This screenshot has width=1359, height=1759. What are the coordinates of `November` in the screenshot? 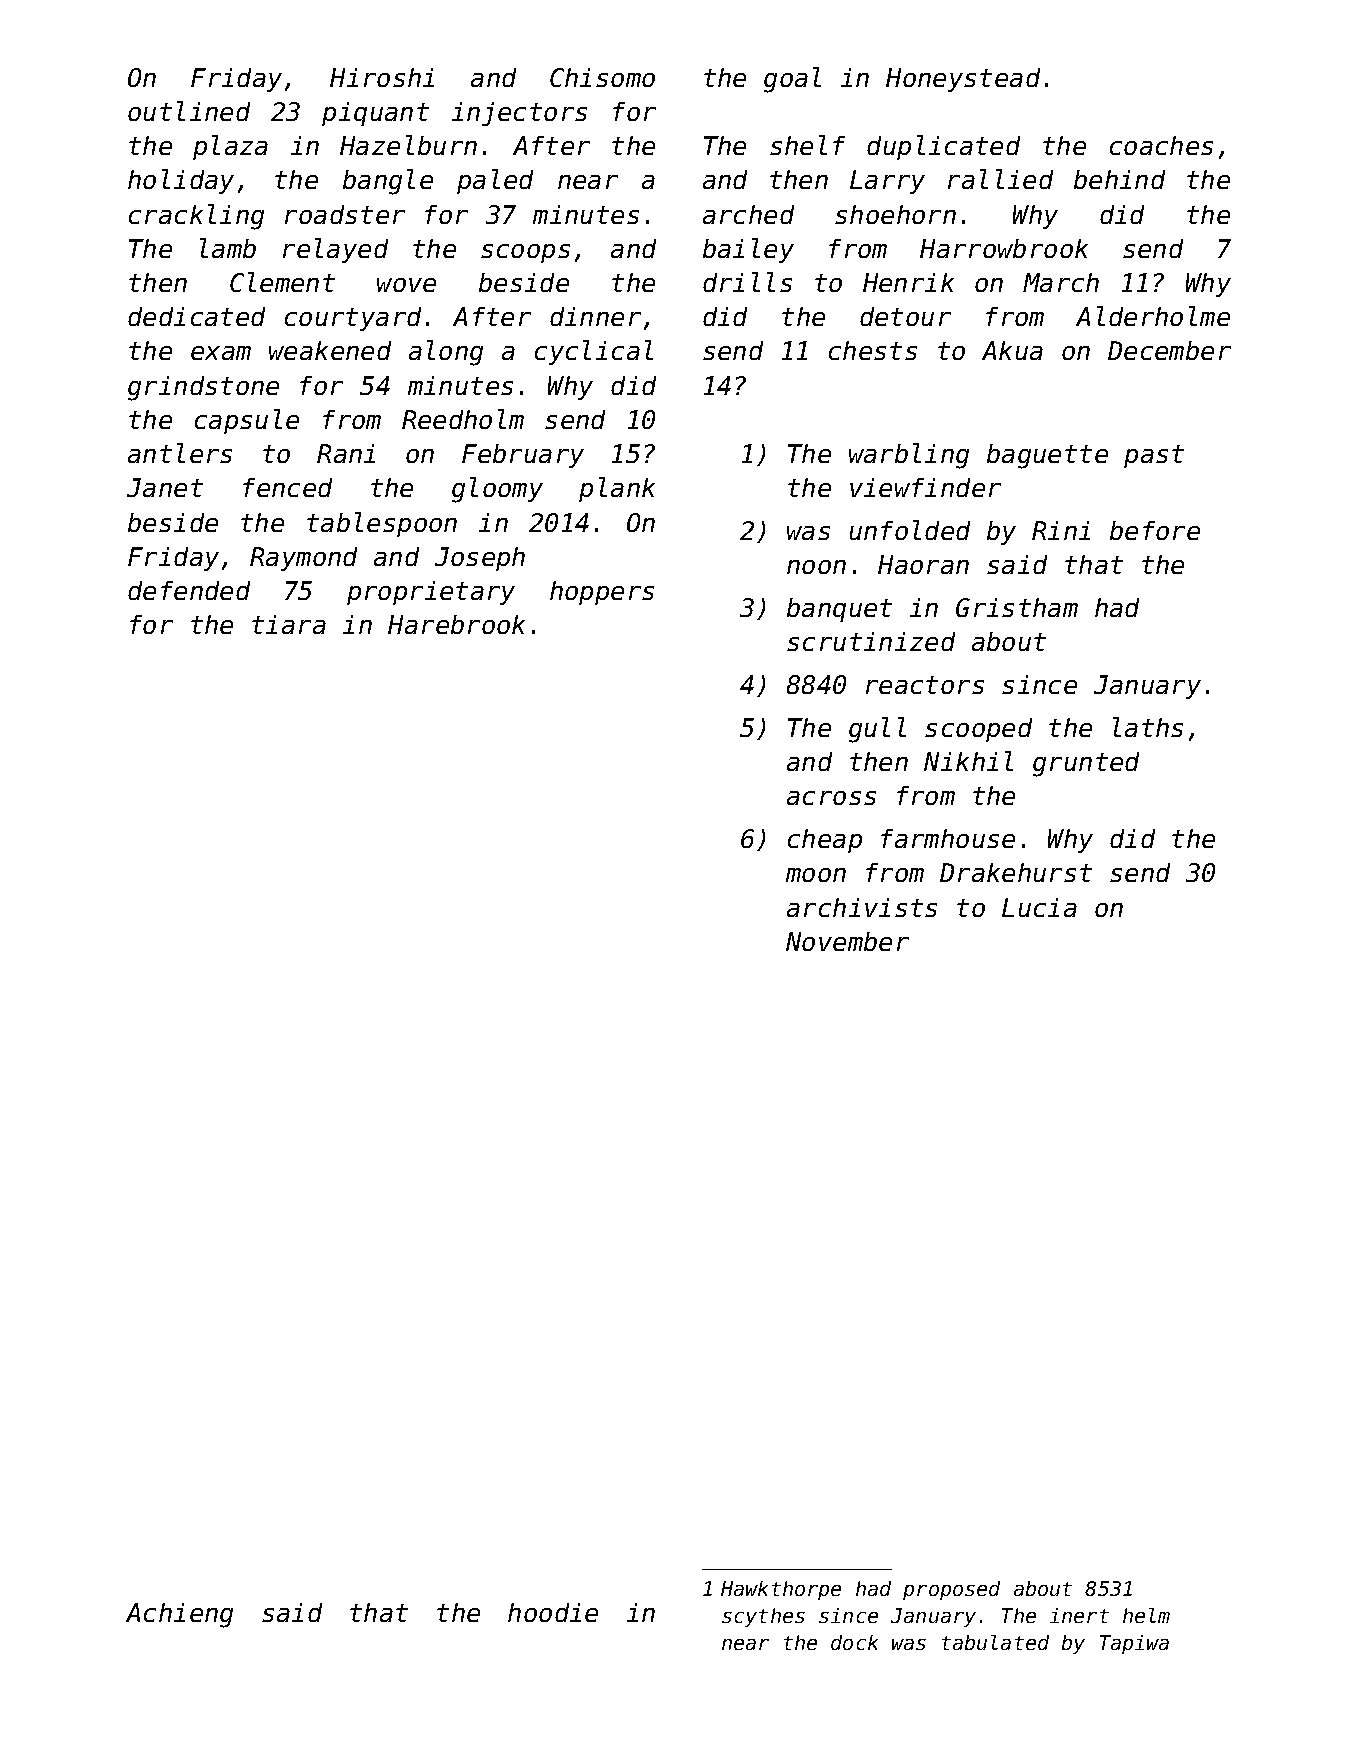 It's located at (847, 941).
